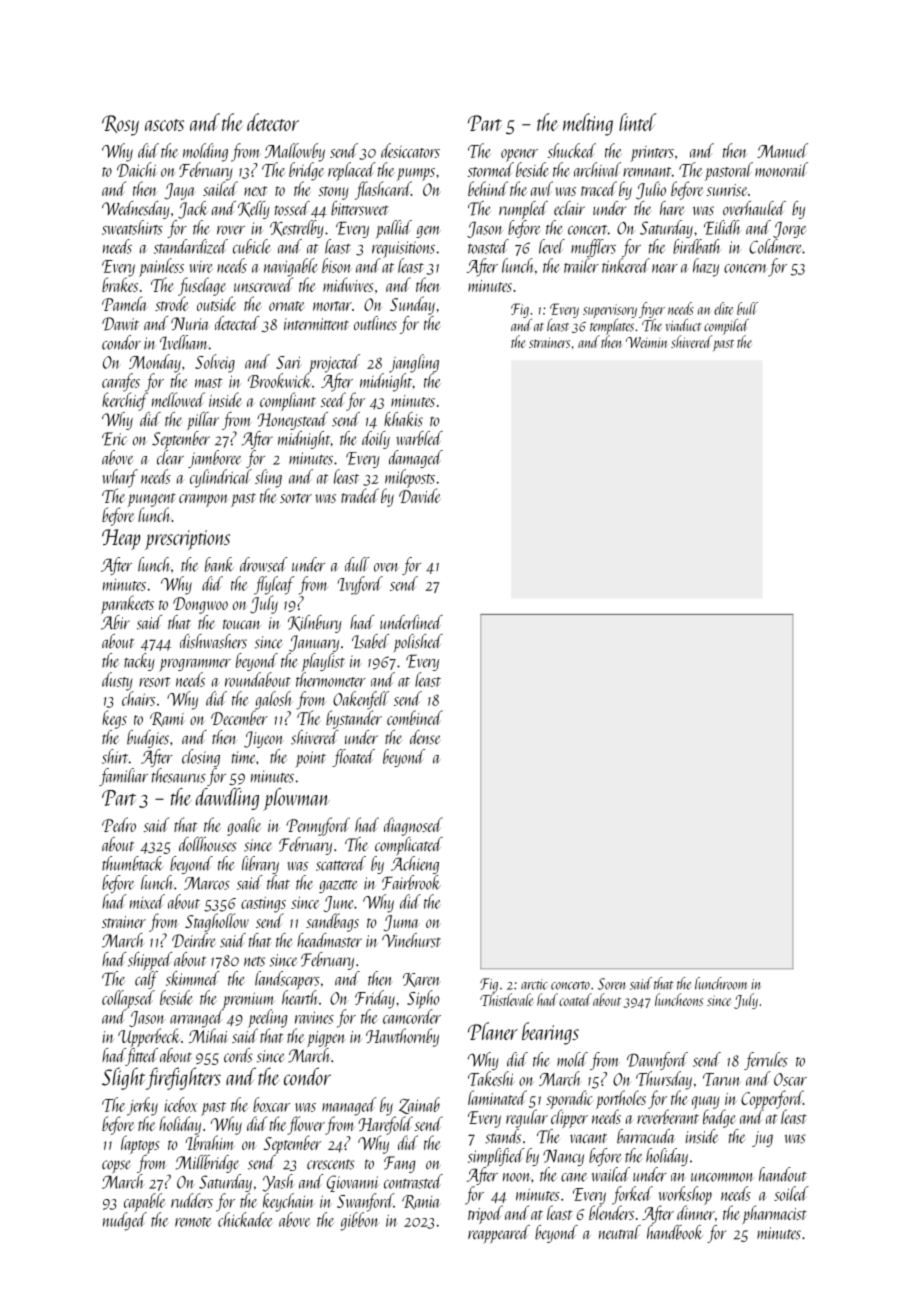 This screenshot has height=1316, width=908. Describe the element at coordinates (588, 124) in the screenshot. I see `melting` at that location.
